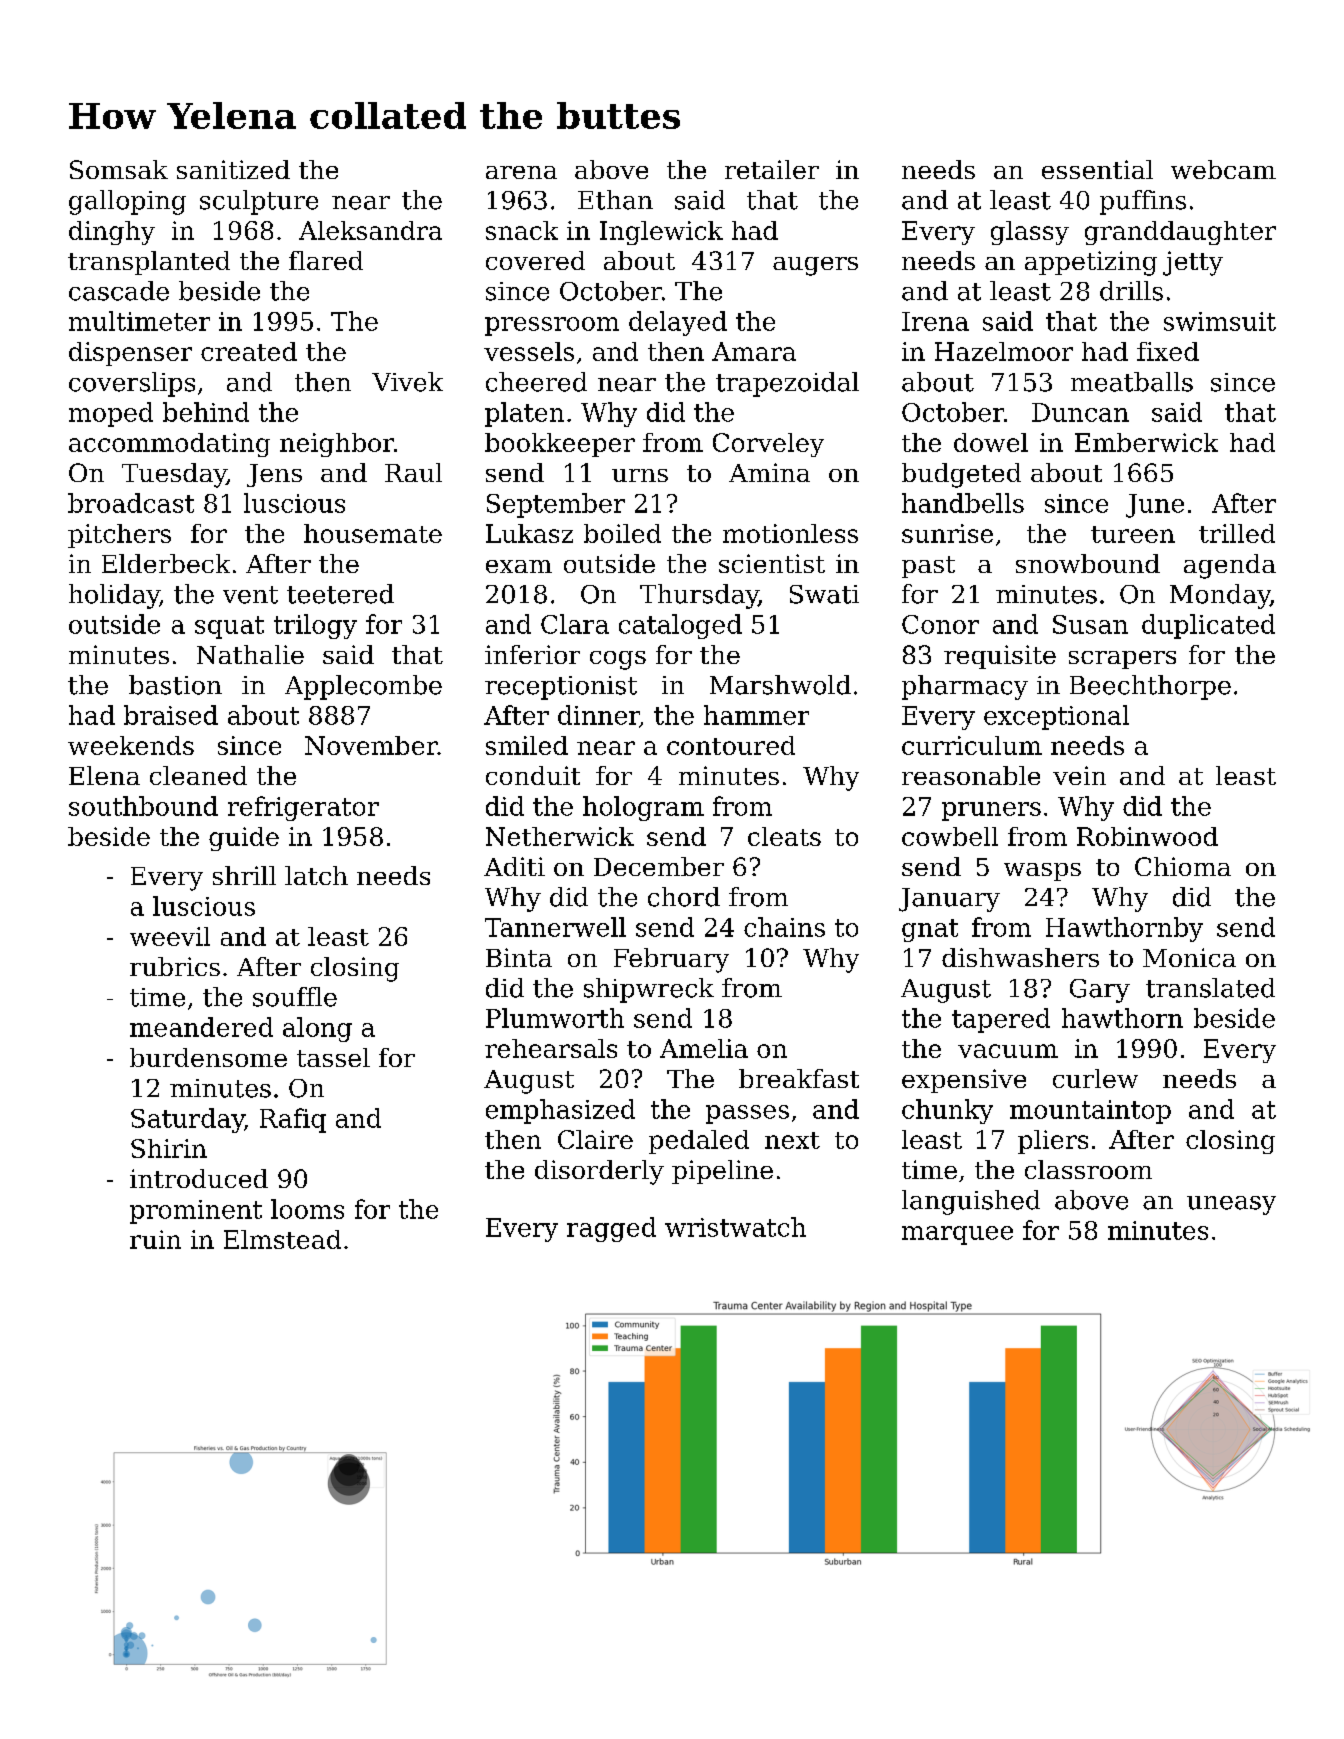 Image resolution: width=1344 pixels, height=1739 pixels. What do you see at coordinates (229, 627) in the image?
I see `squat` at bounding box center [229, 627].
